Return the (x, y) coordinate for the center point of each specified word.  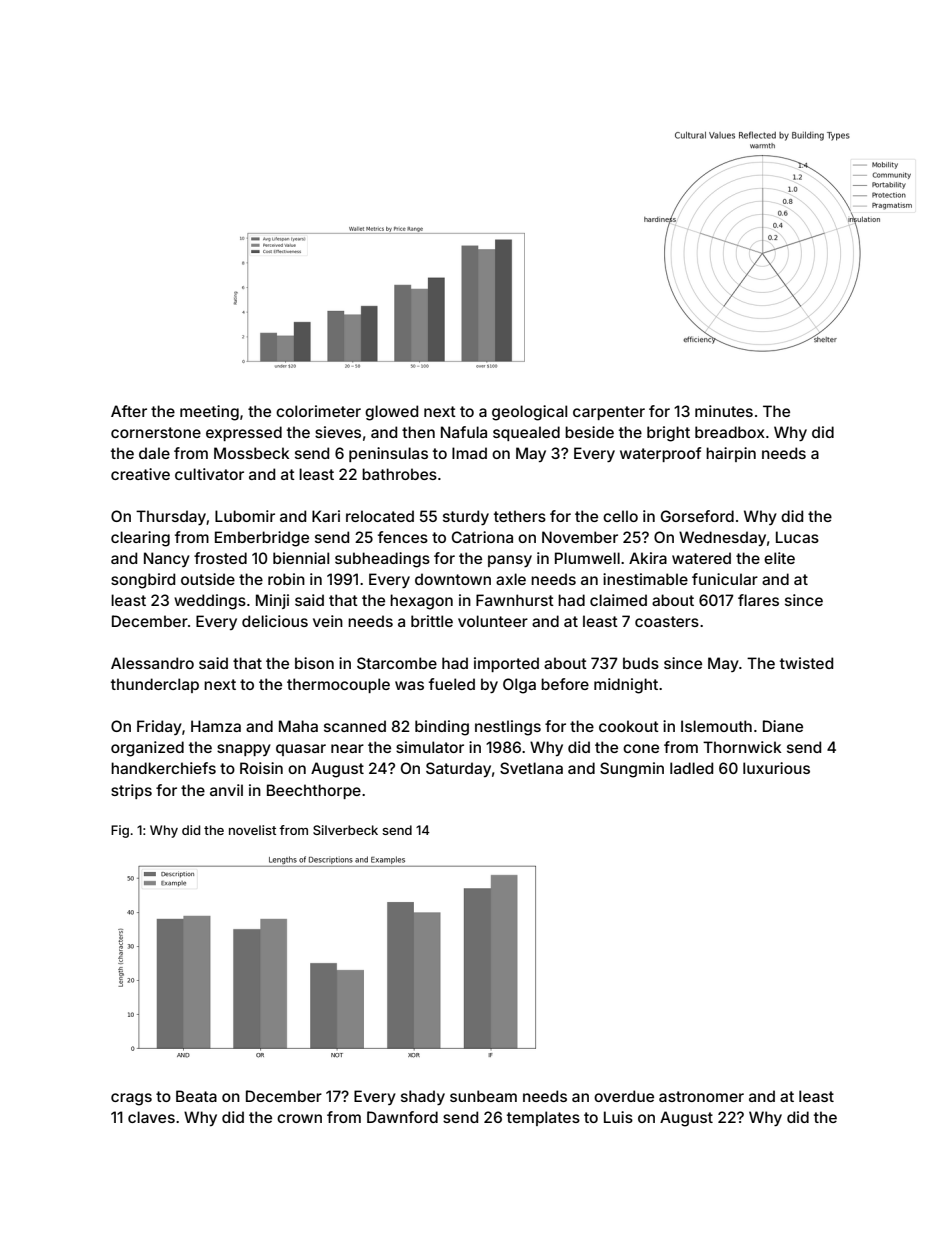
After (129, 411)
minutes (724, 411)
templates (543, 1118)
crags (131, 1099)
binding (442, 728)
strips (131, 791)
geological (529, 413)
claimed (618, 600)
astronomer (701, 1096)
